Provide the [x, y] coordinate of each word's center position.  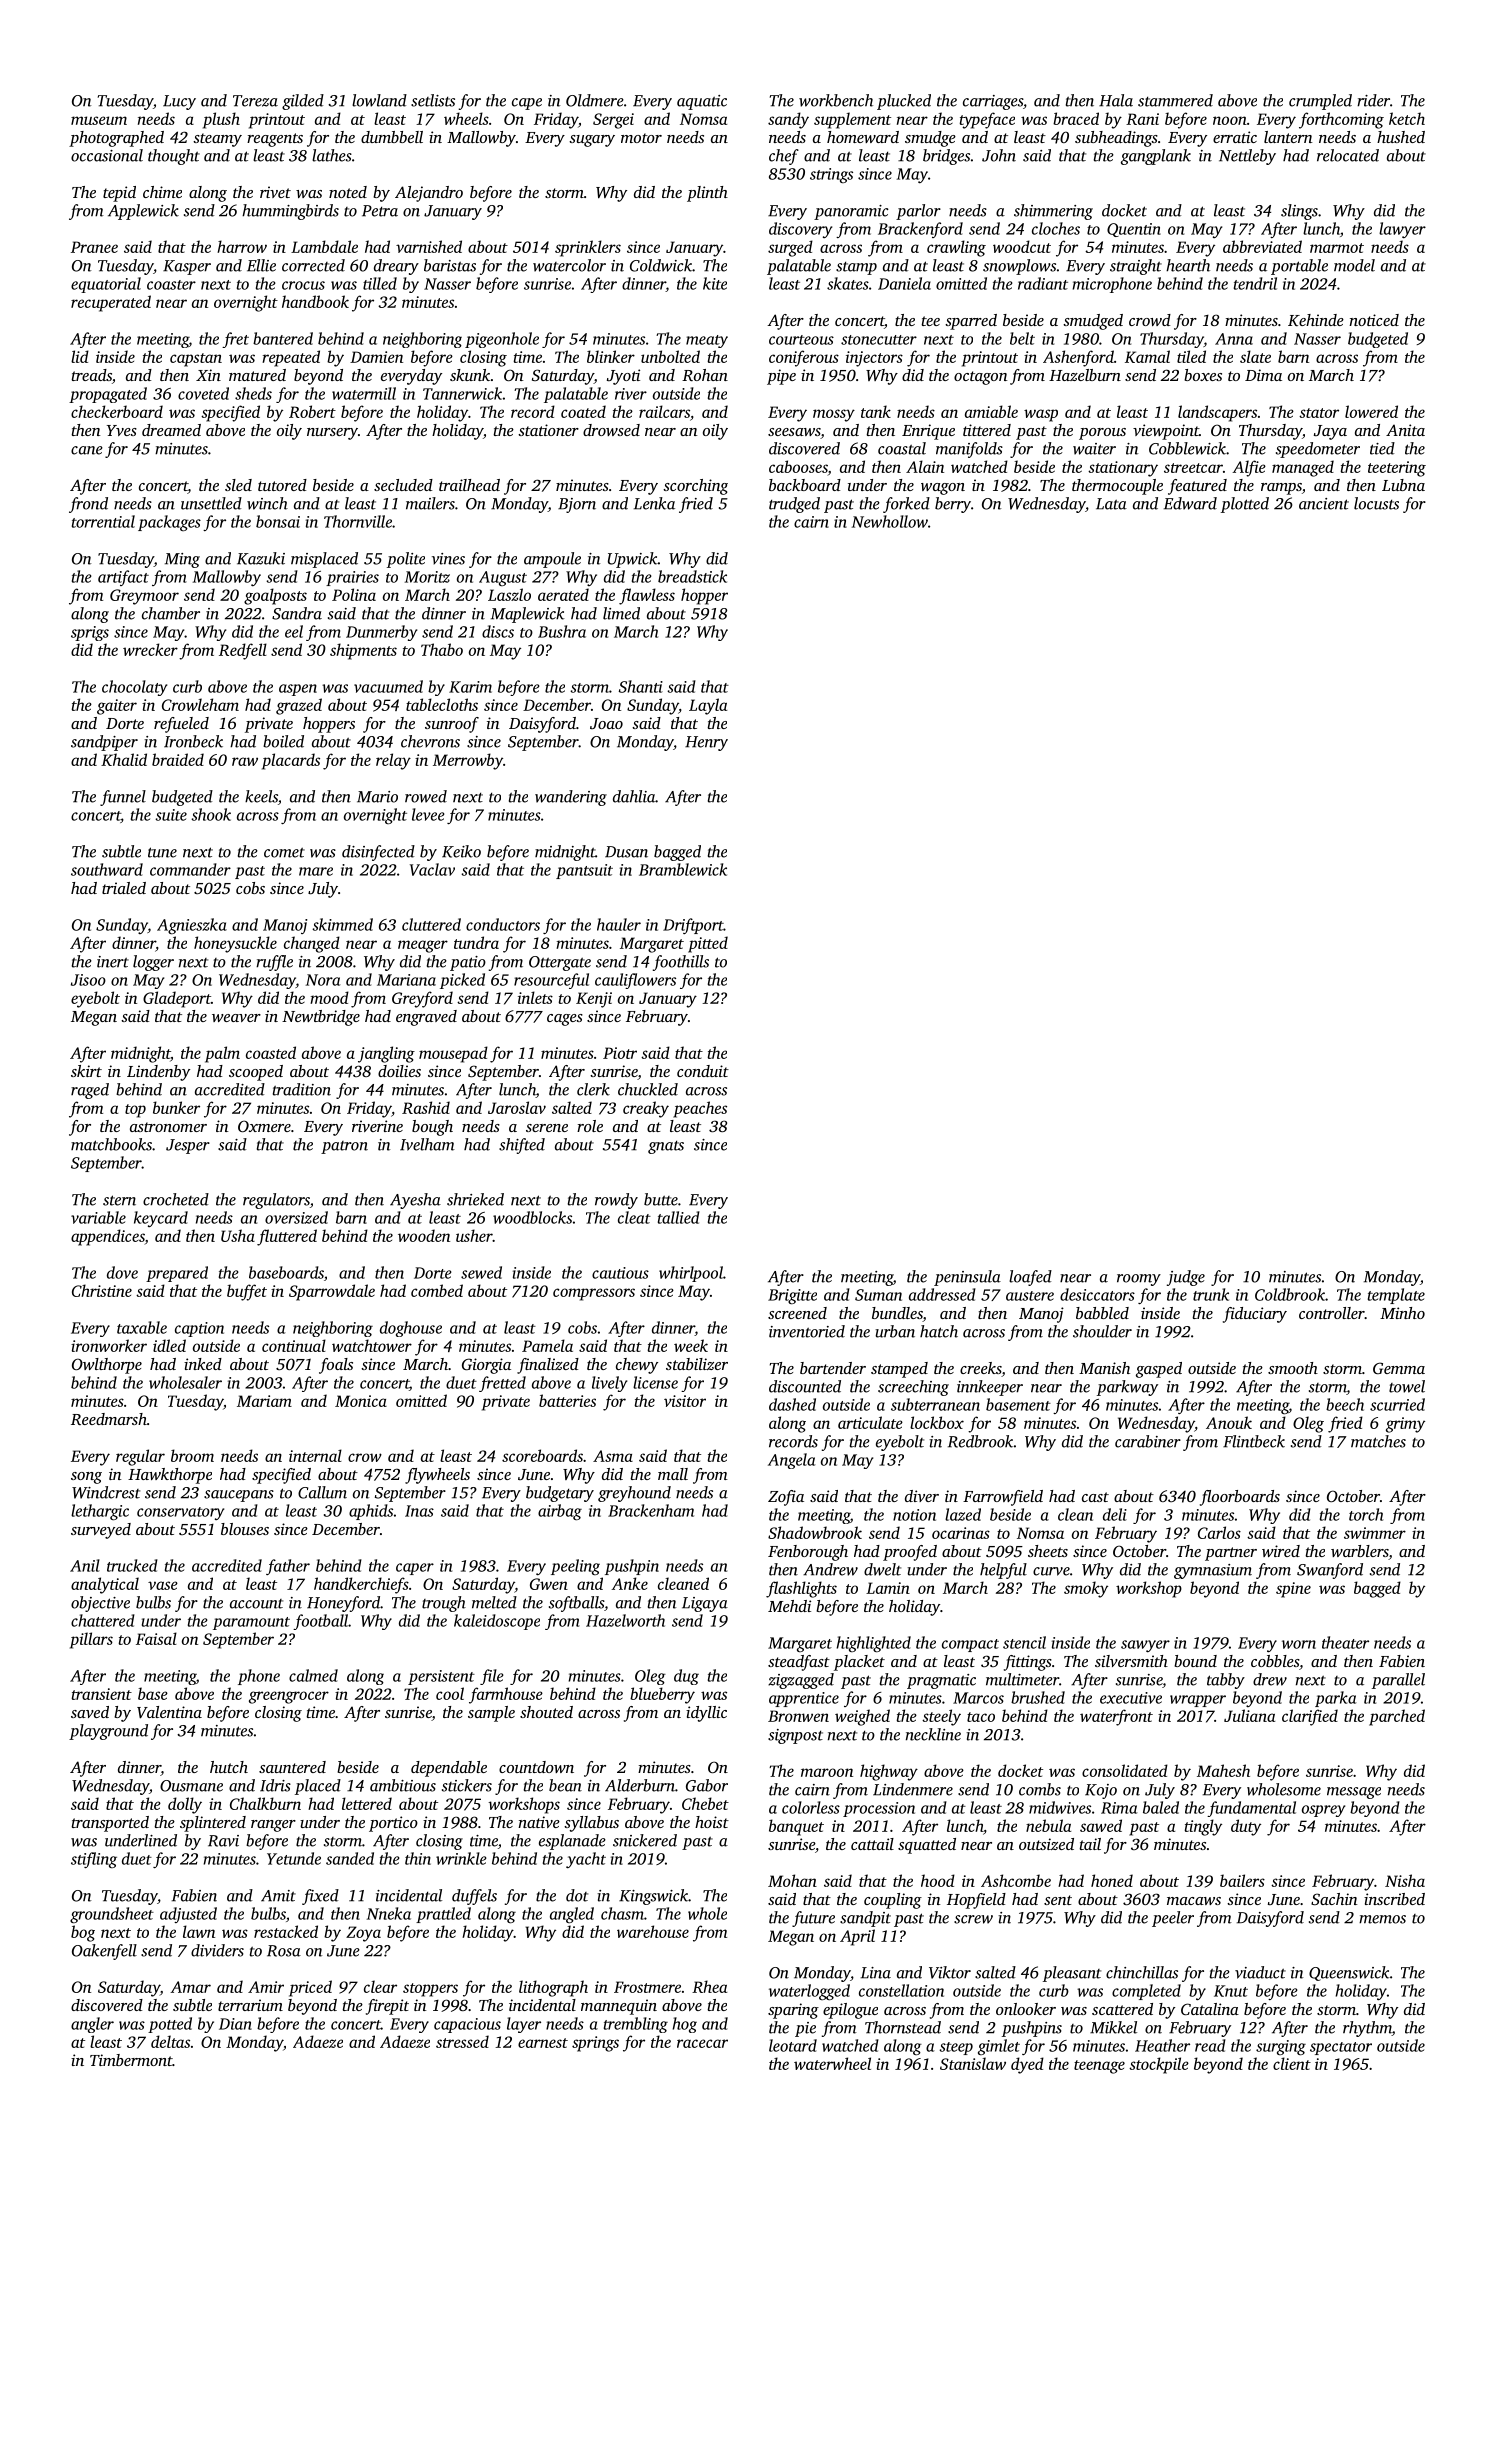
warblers [1360, 1552]
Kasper [187, 267]
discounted [805, 1386]
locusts [1376, 503]
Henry [706, 743]
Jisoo [88, 980]
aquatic [702, 102]
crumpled [1320, 102]
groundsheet [112, 1915]
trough [444, 1604]
